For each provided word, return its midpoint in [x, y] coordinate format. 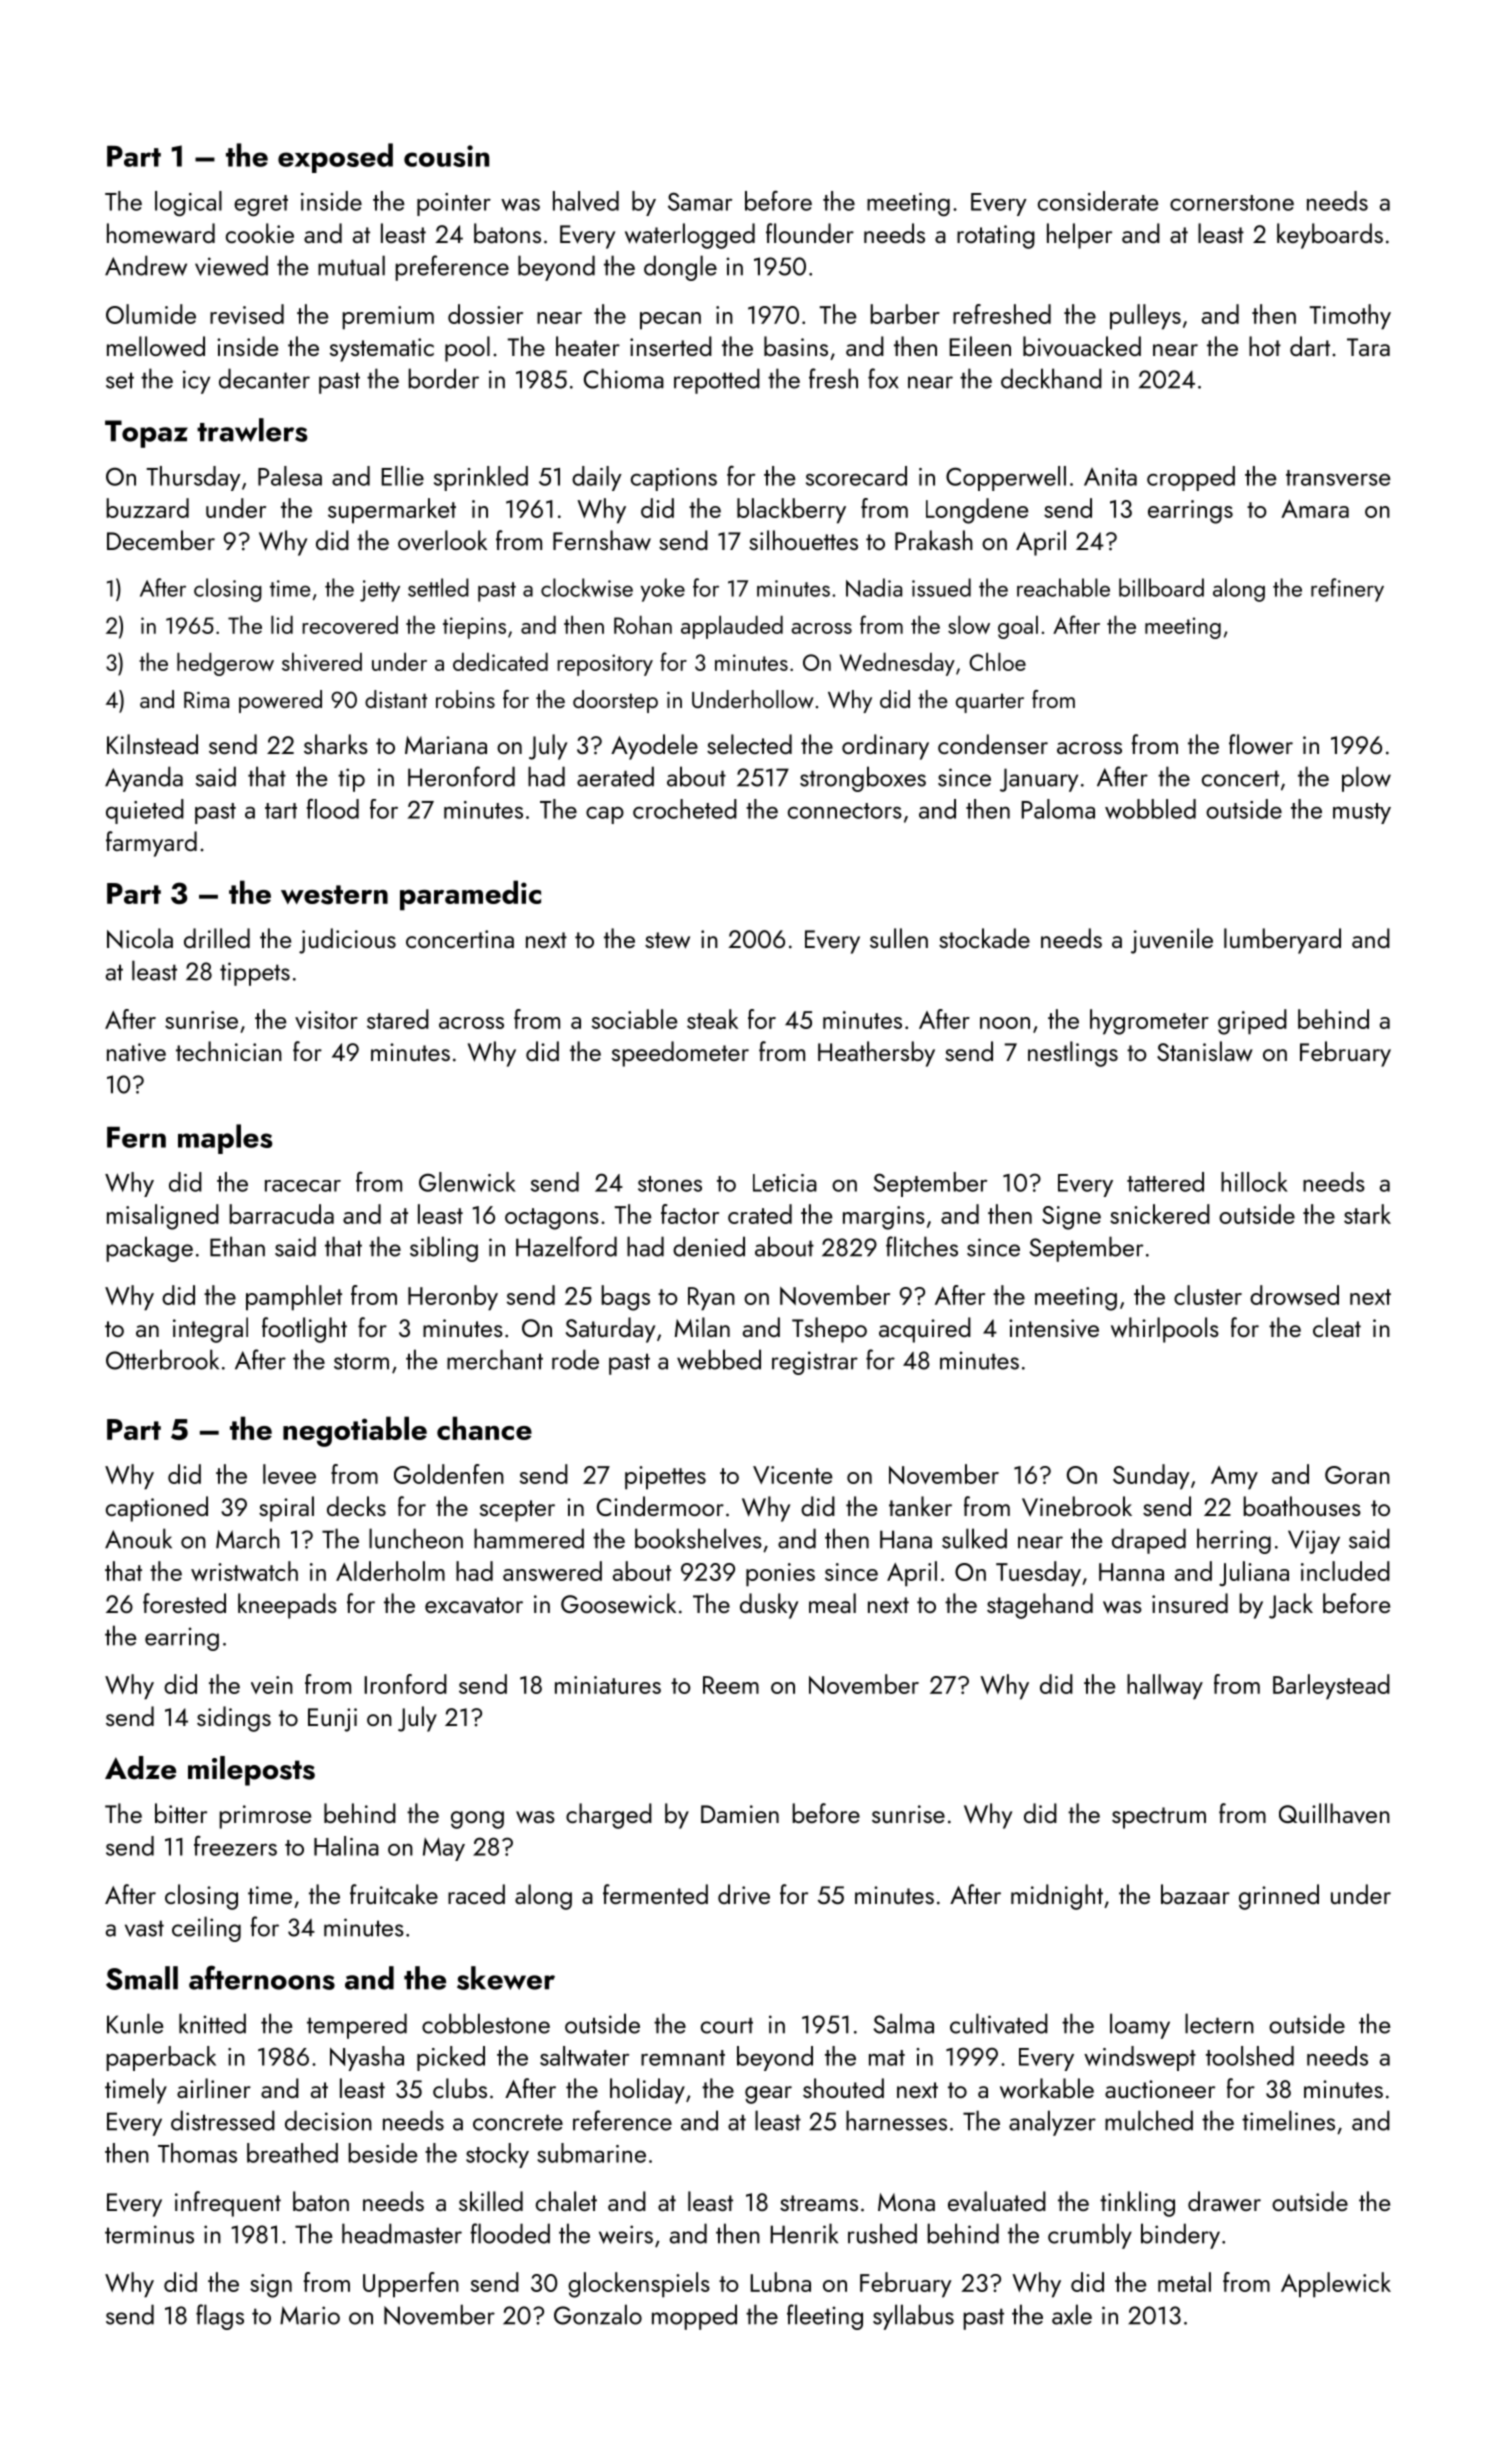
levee [289, 1474]
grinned [1279, 1897]
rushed [882, 2233]
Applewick [1336, 2285]
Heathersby [876, 1054]
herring [1234, 1541]
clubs [460, 2088]
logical [188, 203]
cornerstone [1232, 203]
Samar [700, 201]
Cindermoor [660, 1506]
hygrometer [1149, 1022]
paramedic [470, 895]
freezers [235, 1845]
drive [744, 1894]
